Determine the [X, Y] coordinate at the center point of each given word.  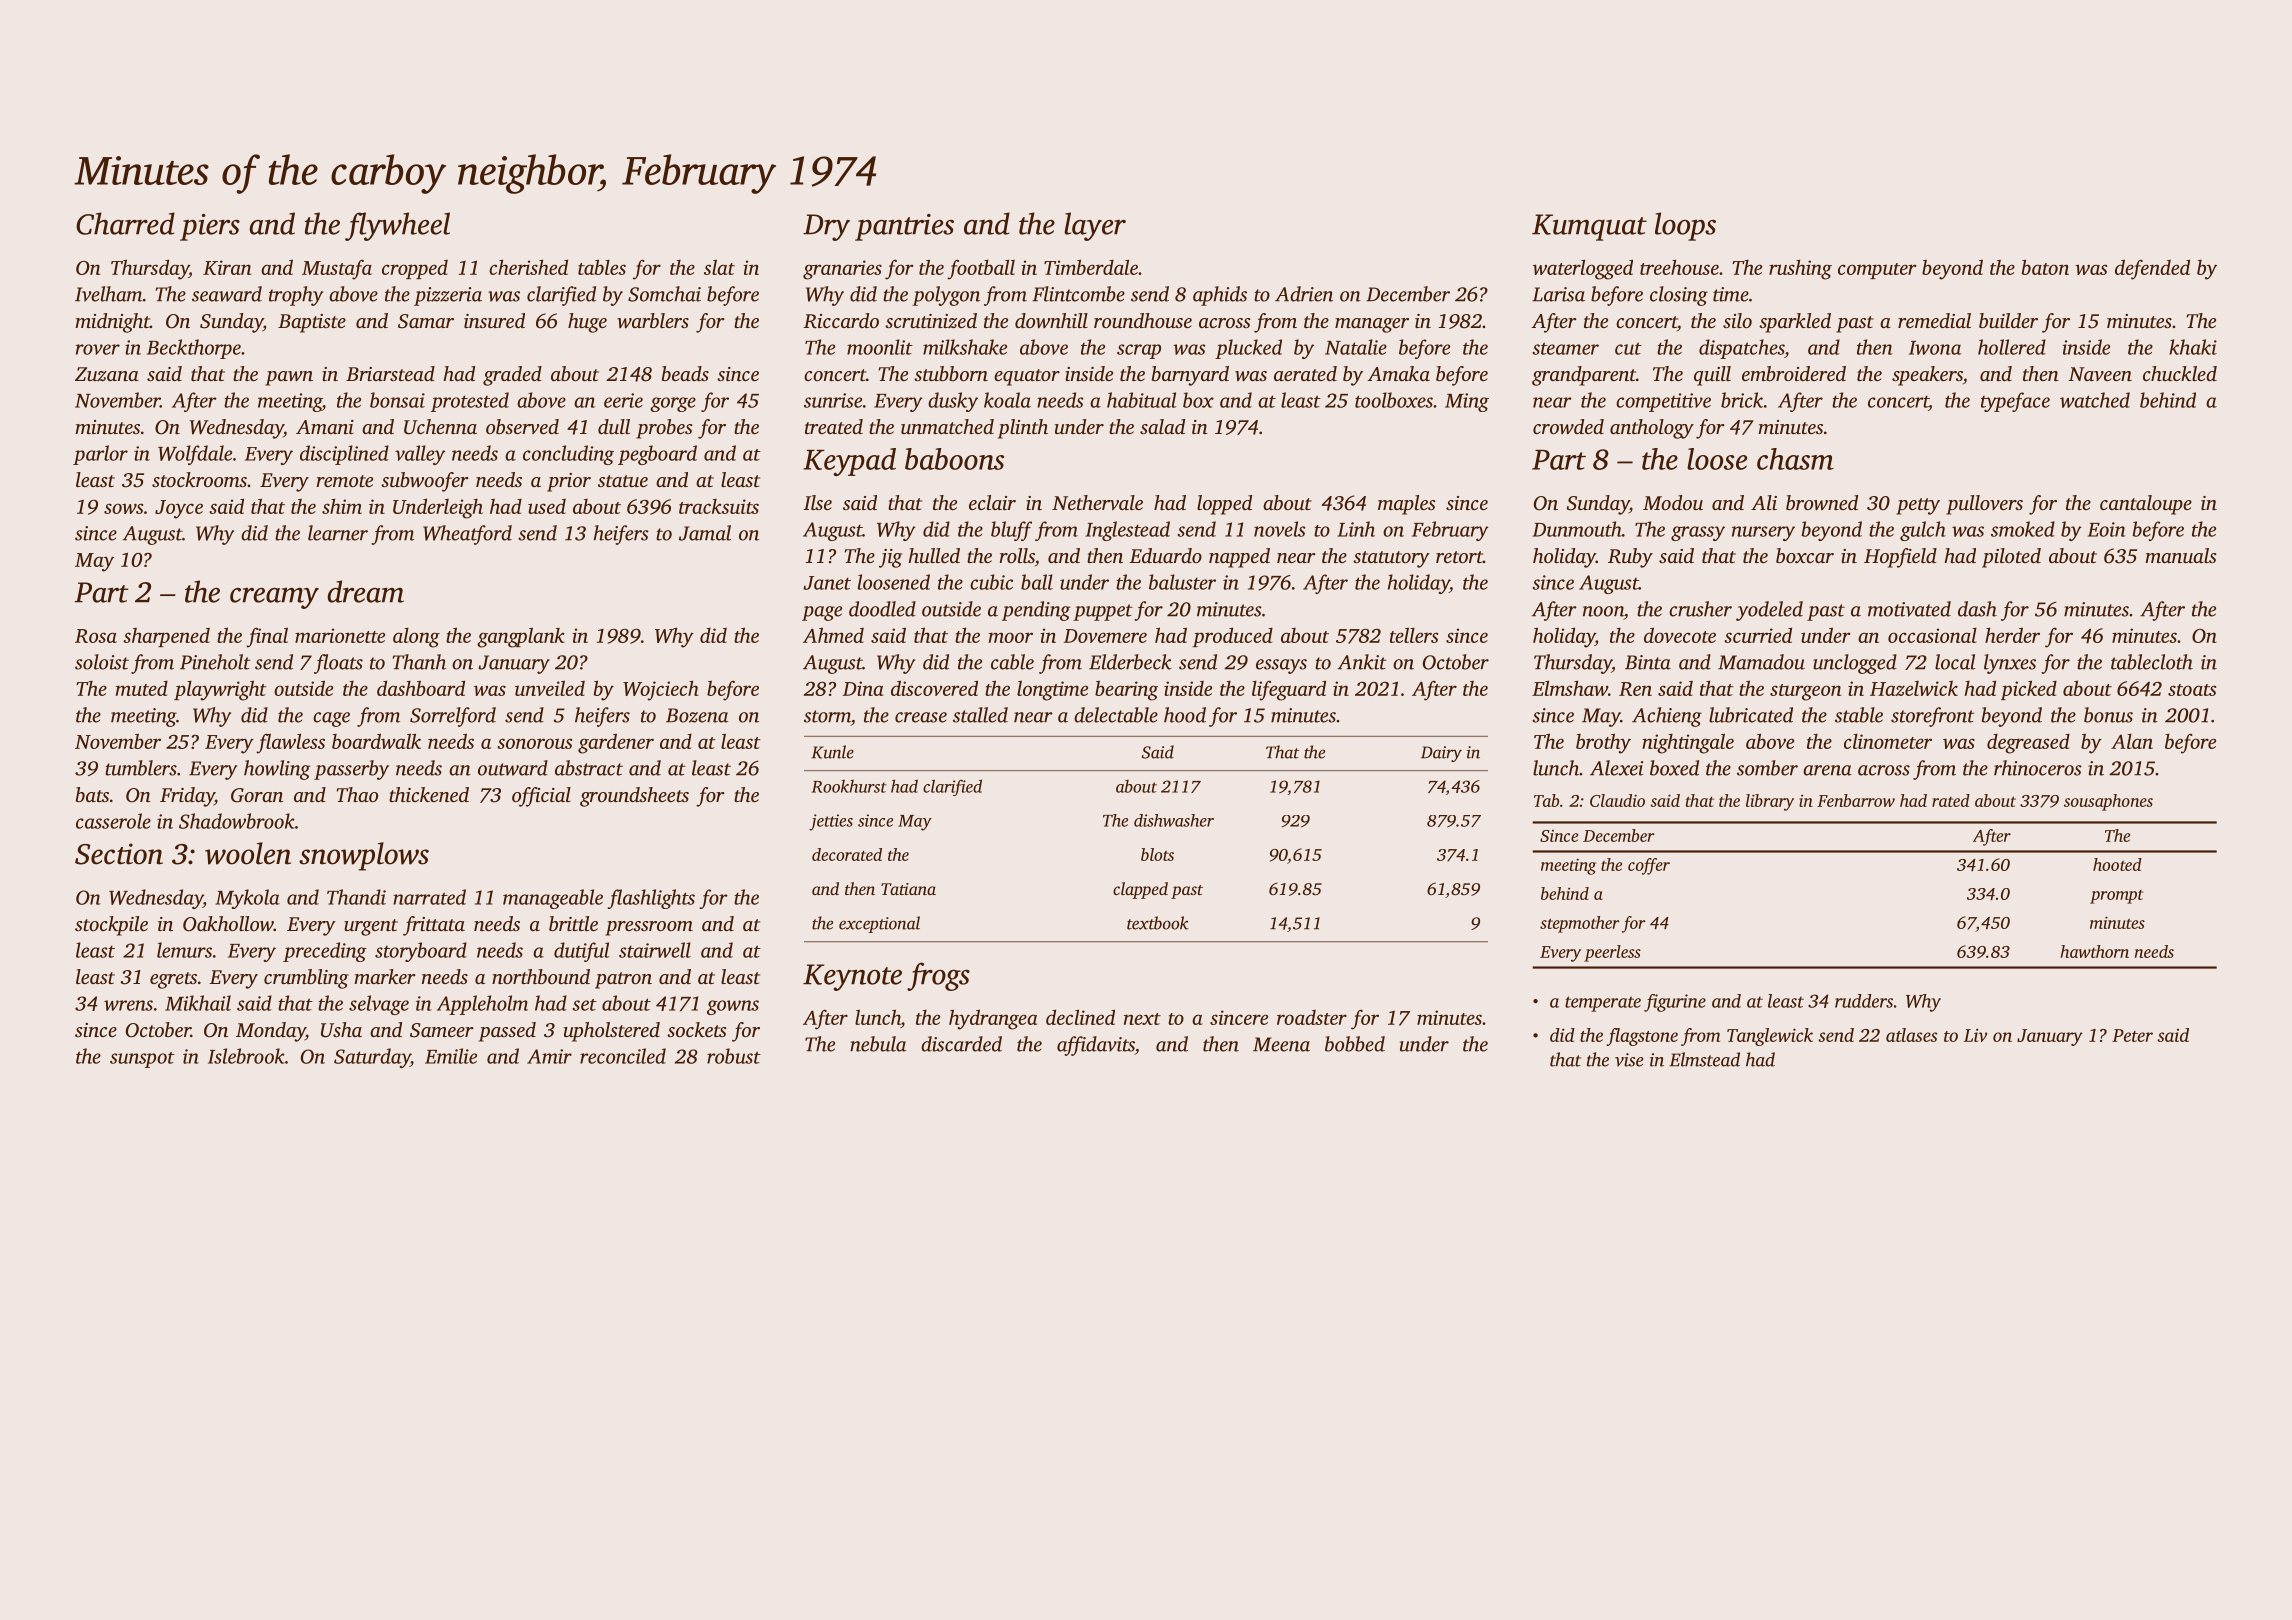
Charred [125, 223]
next [1142, 1019]
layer [1095, 226]
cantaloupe [2146, 505]
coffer [1649, 866]
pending [1036, 611]
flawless [290, 743]
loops [1685, 226]
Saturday [372, 1058]
